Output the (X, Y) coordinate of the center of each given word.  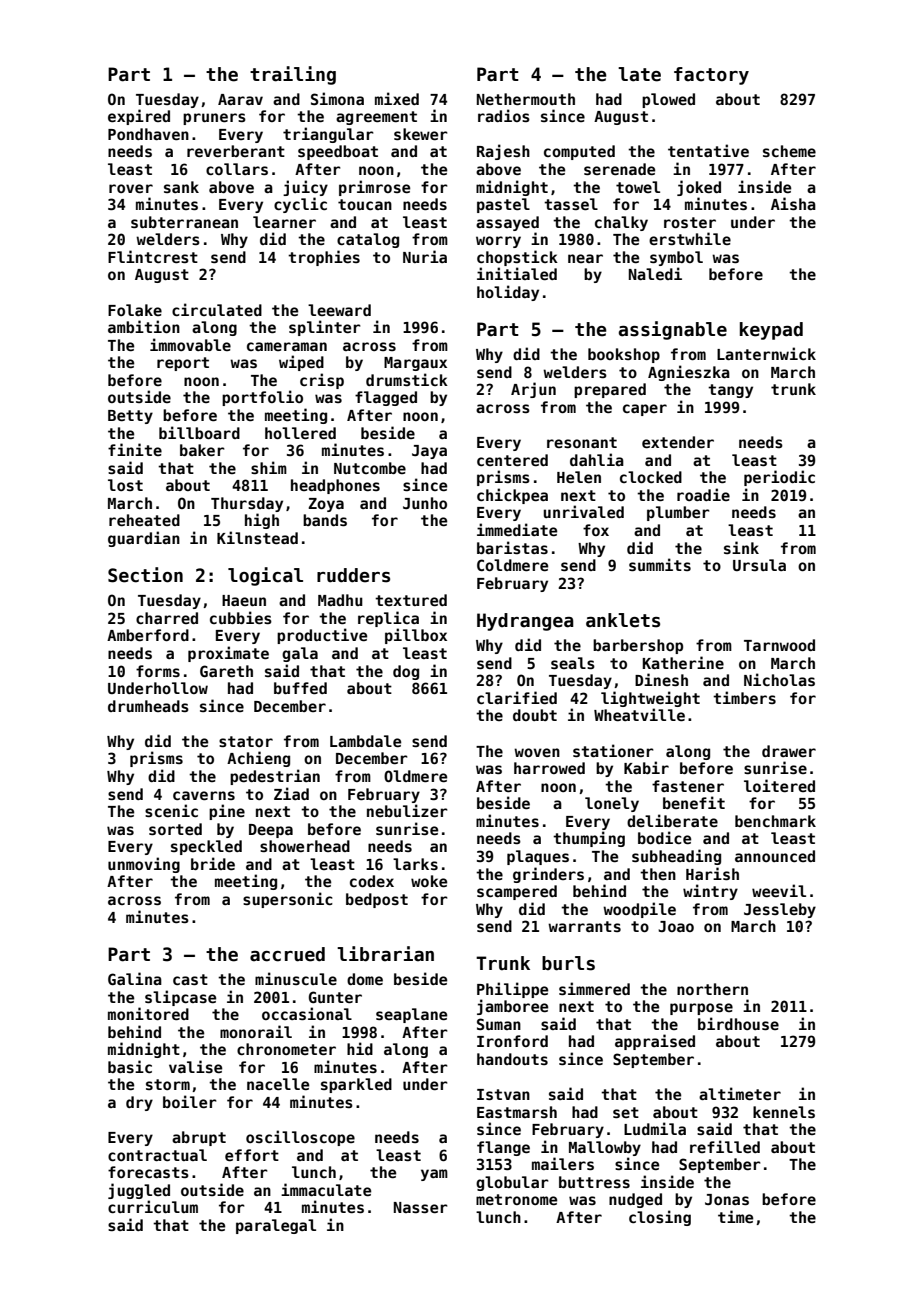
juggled (139, 1191)
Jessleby (780, 910)
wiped (301, 363)
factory (711, 76)
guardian (144, 539)
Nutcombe (370, 468)
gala (300, 654)
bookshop (624, 355)
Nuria (425, 256)
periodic (779, 478)
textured (411, 600)
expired (139, 117)
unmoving (144, 865)
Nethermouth (526, 99)
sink (741, 547)
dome (365, 979)
